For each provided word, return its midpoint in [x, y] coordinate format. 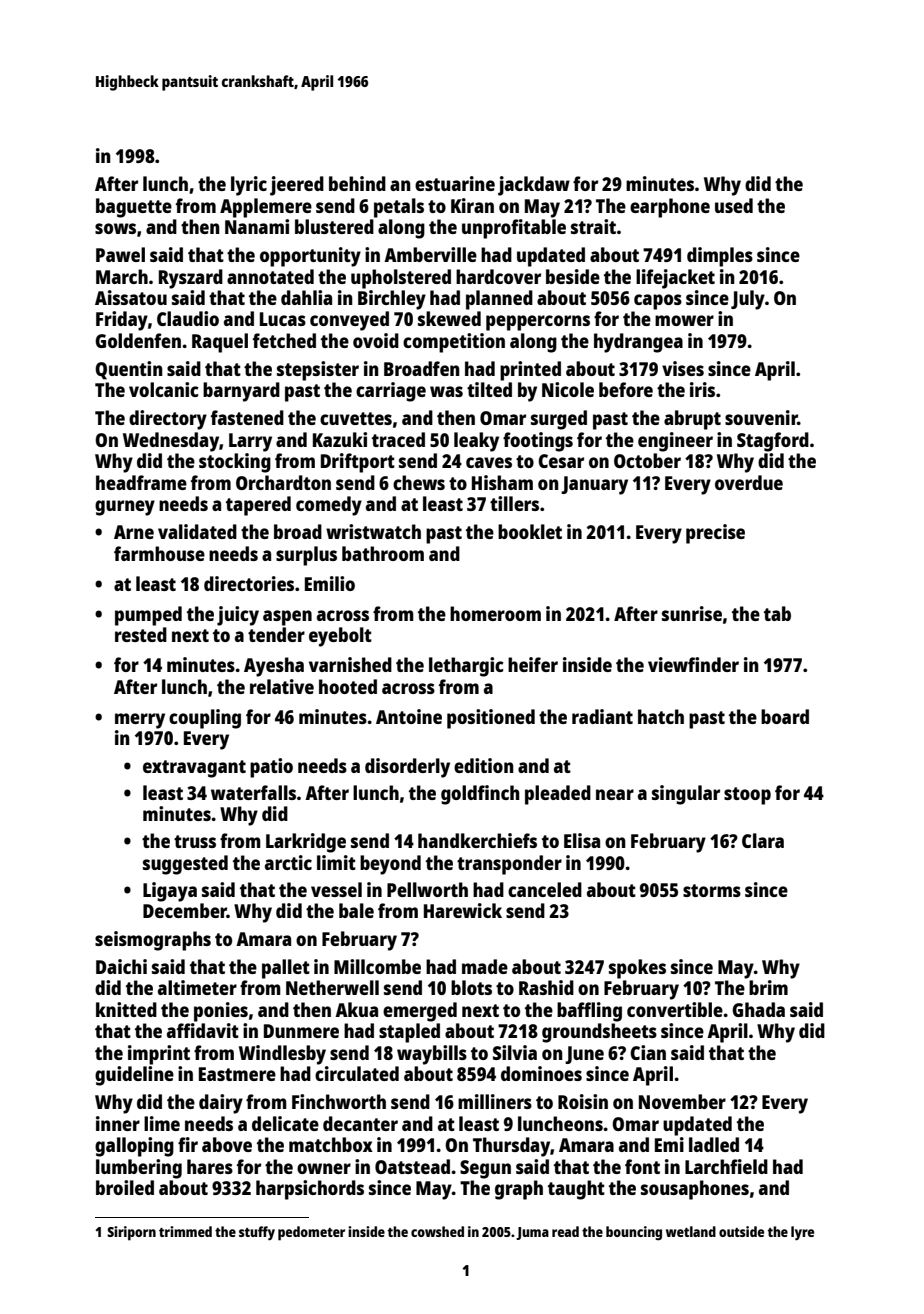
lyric [249, 186]
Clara [763, 840]
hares [210, 1166]
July [748, 300]
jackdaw [534, 186]
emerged [420, 1012]
